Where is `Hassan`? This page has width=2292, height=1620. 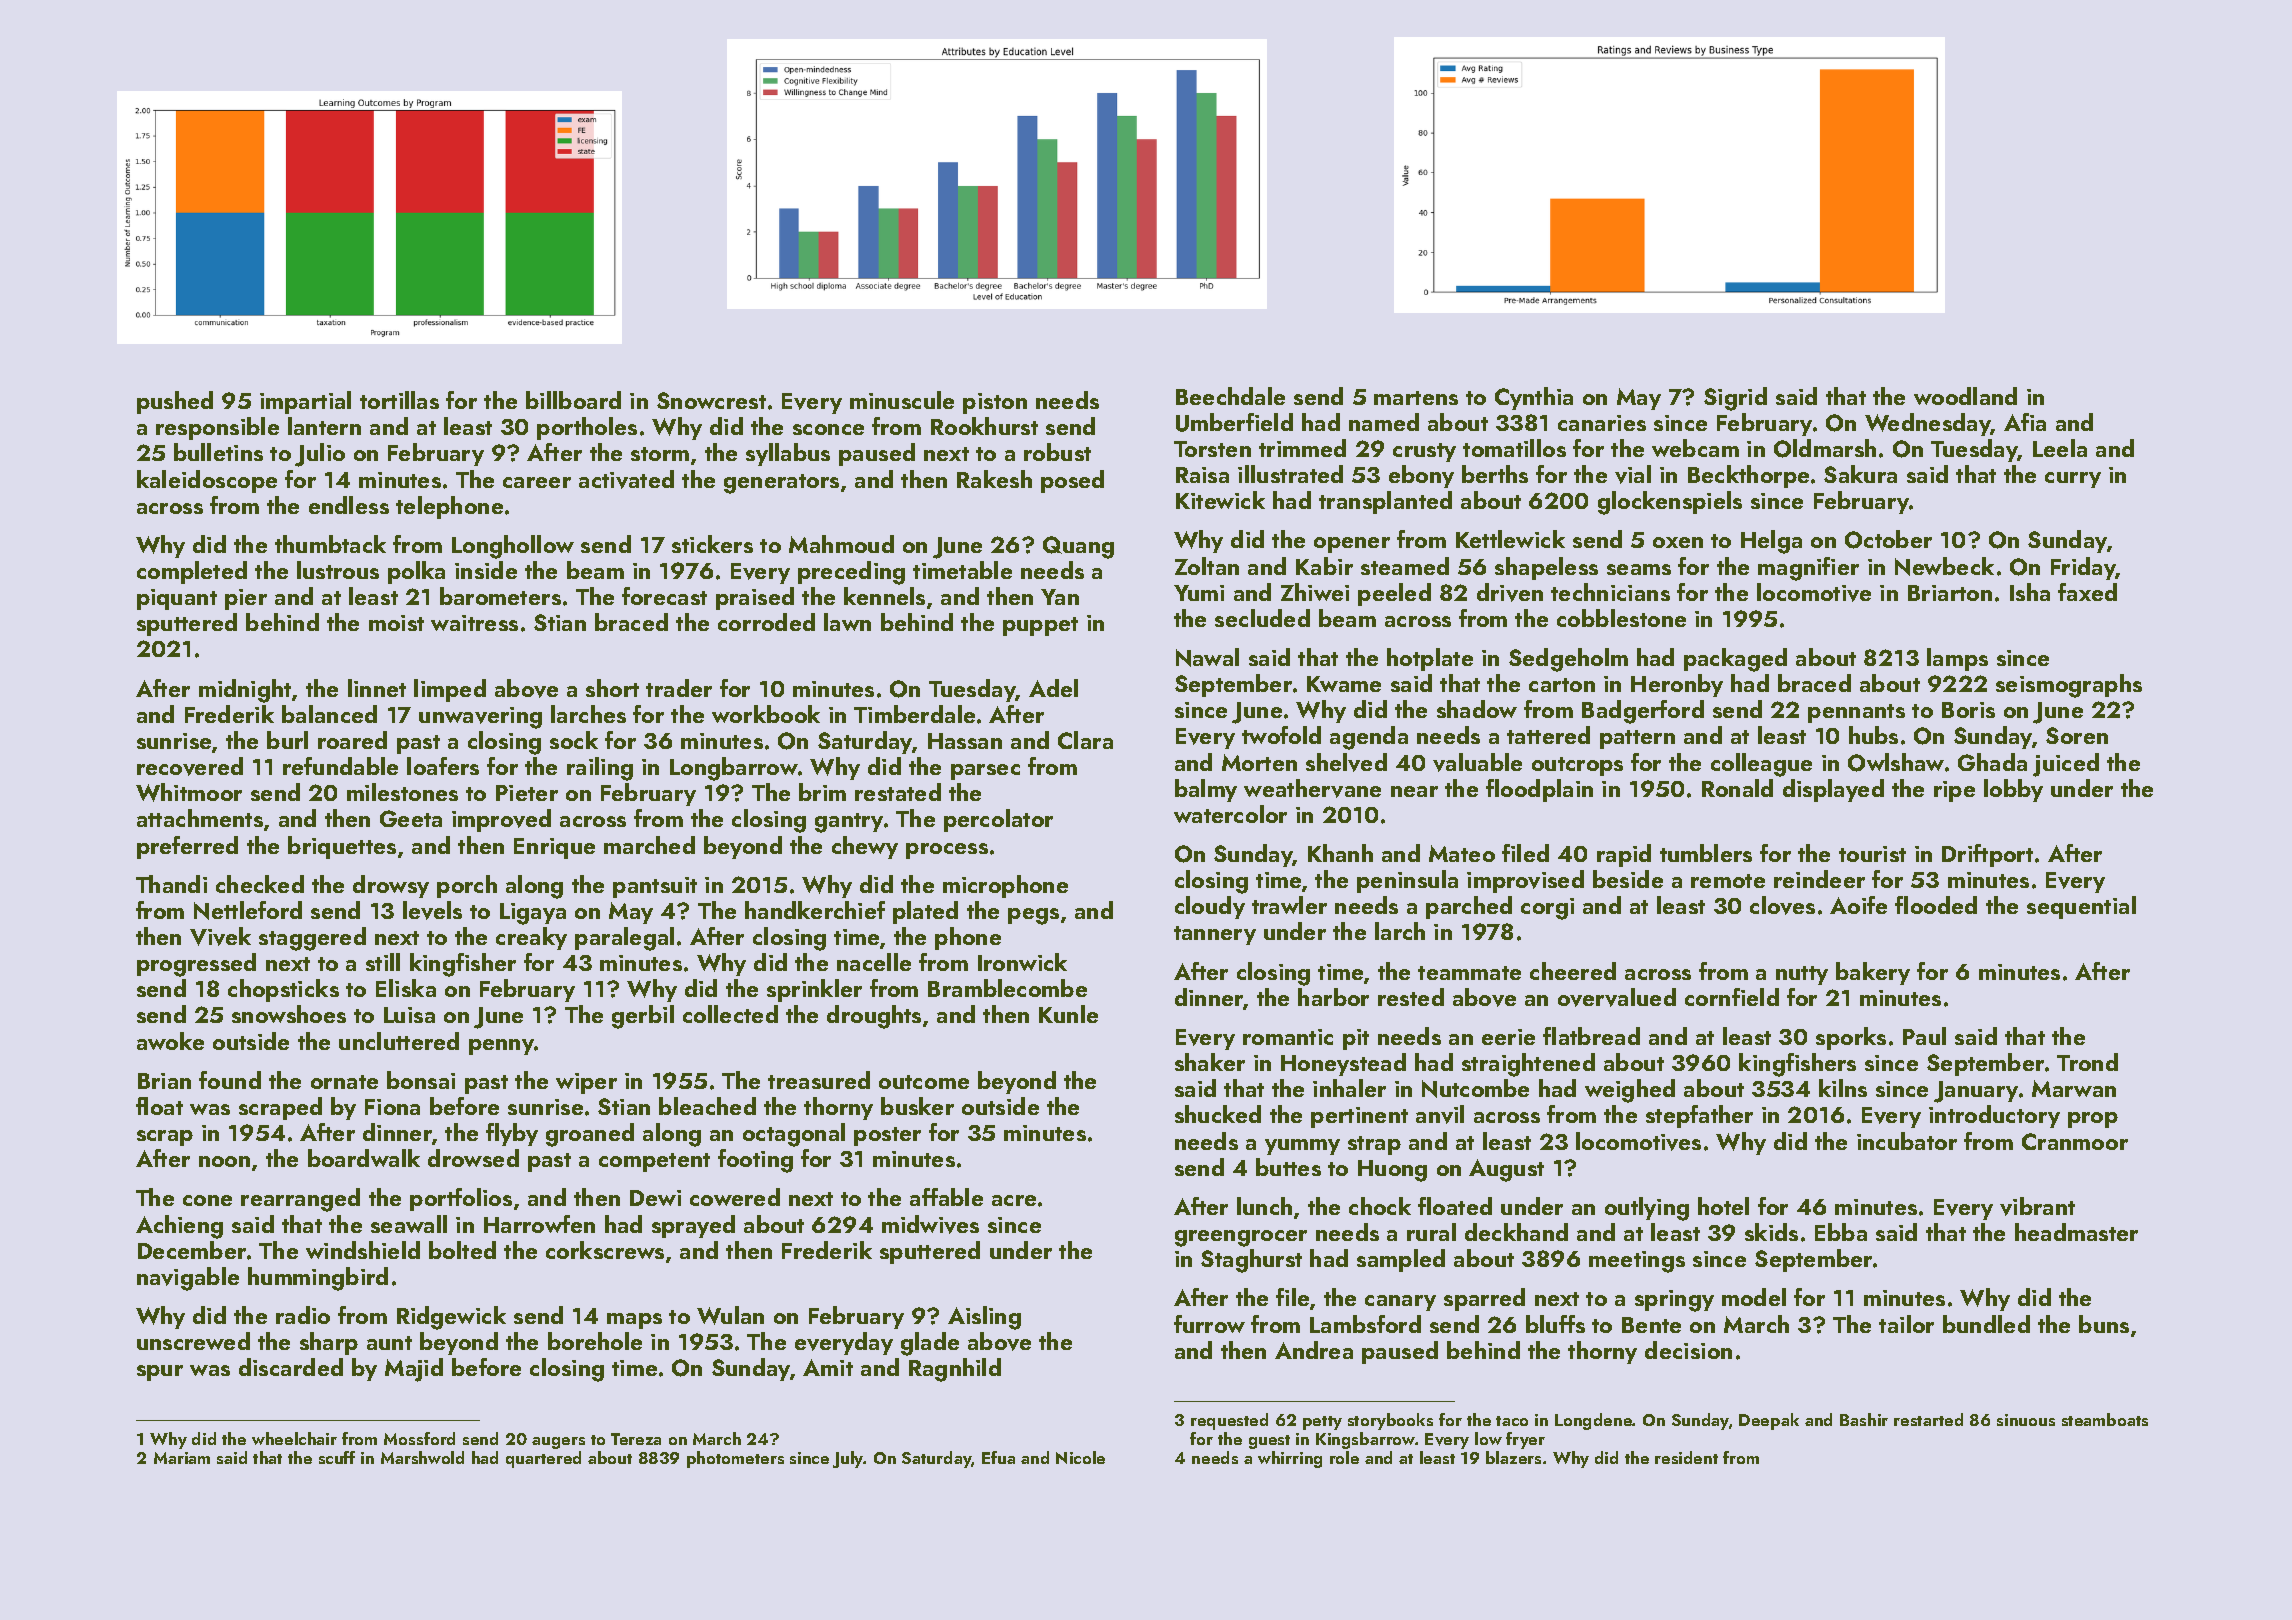
Hassan is located at coordinates (965, 741).
